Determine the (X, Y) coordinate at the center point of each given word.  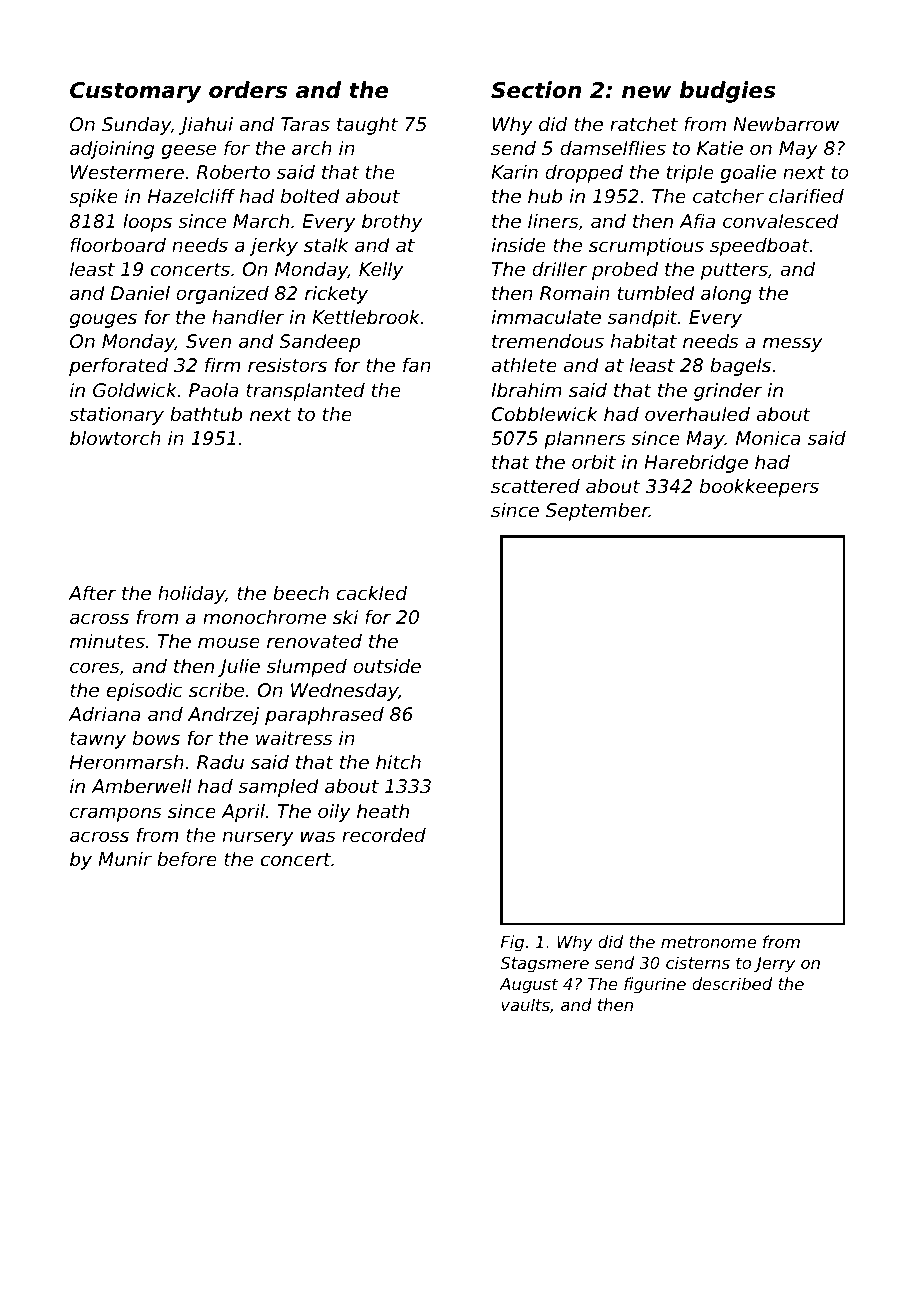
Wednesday (344, 692)
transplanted (305, 392)
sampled (279, 788)
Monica (768, 438)
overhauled (697, 414)
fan (417, 365)
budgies (727, 92)
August (528, 986)
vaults (525, 1004)
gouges (103, 320)
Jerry (774, 965)
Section (536, 90)
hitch (398, 762)
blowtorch (115, 438)
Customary (136, 92)
